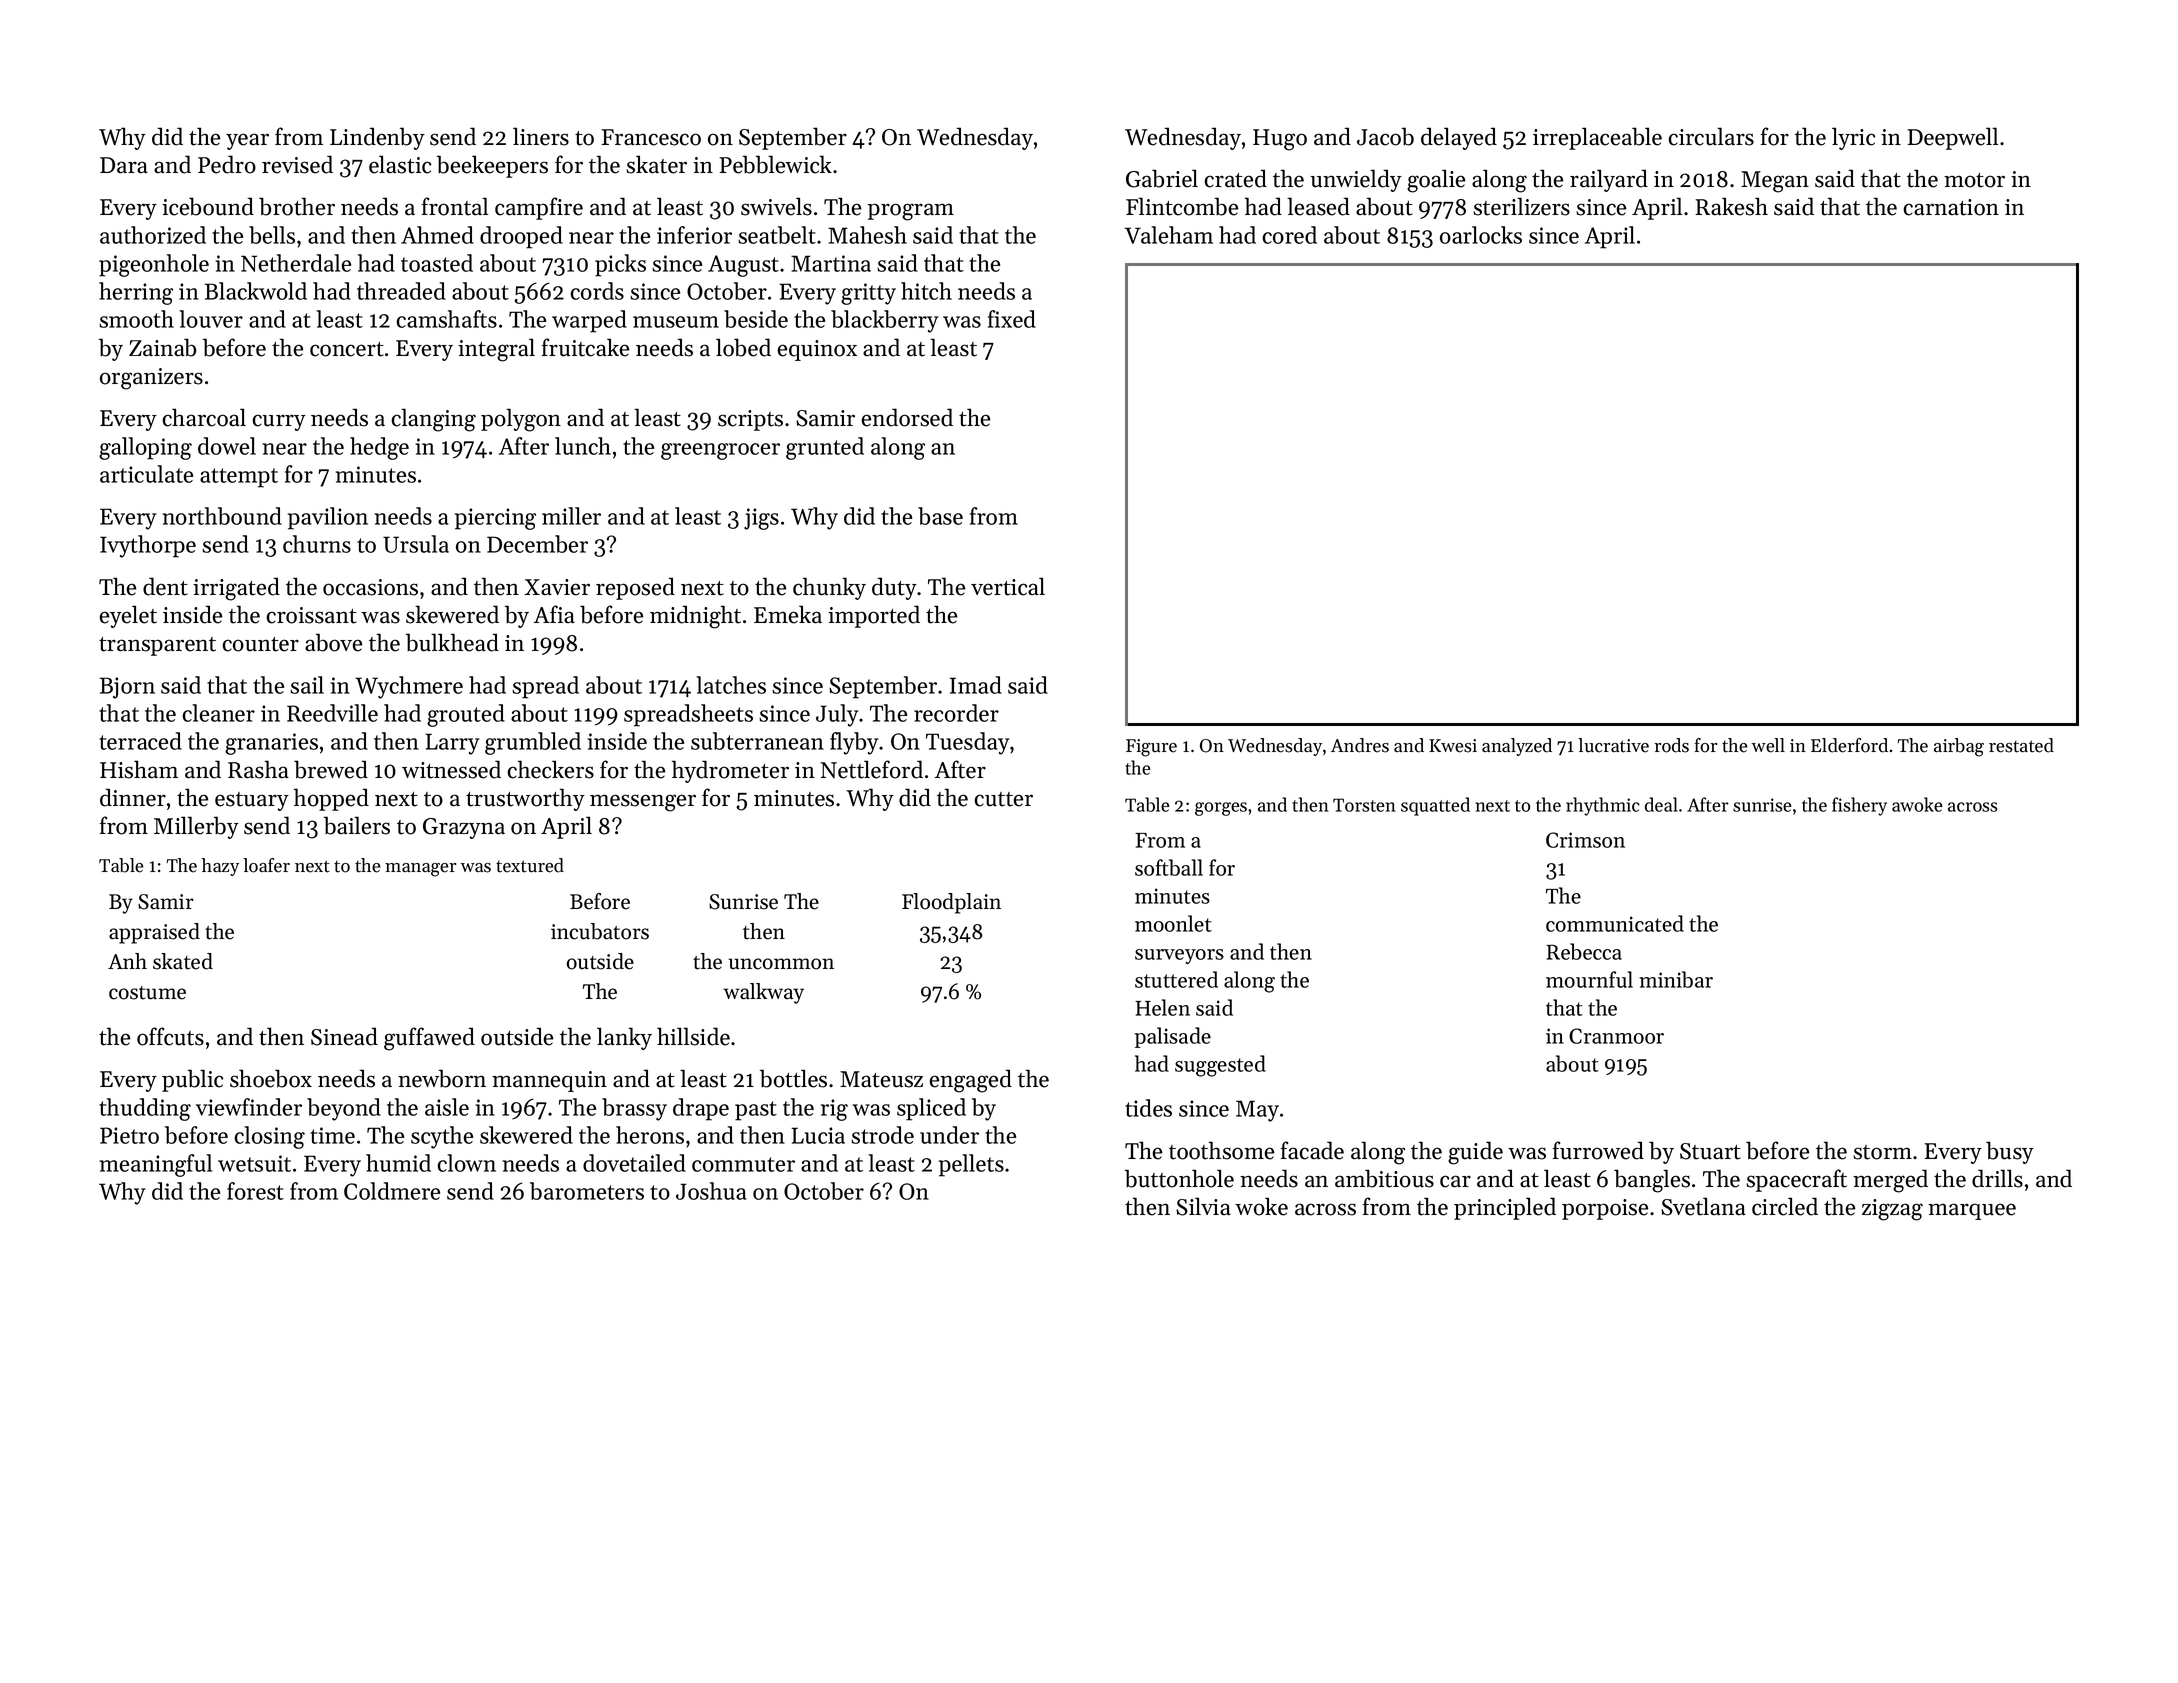  I want to click on Bjorn, so click(127, 688).
